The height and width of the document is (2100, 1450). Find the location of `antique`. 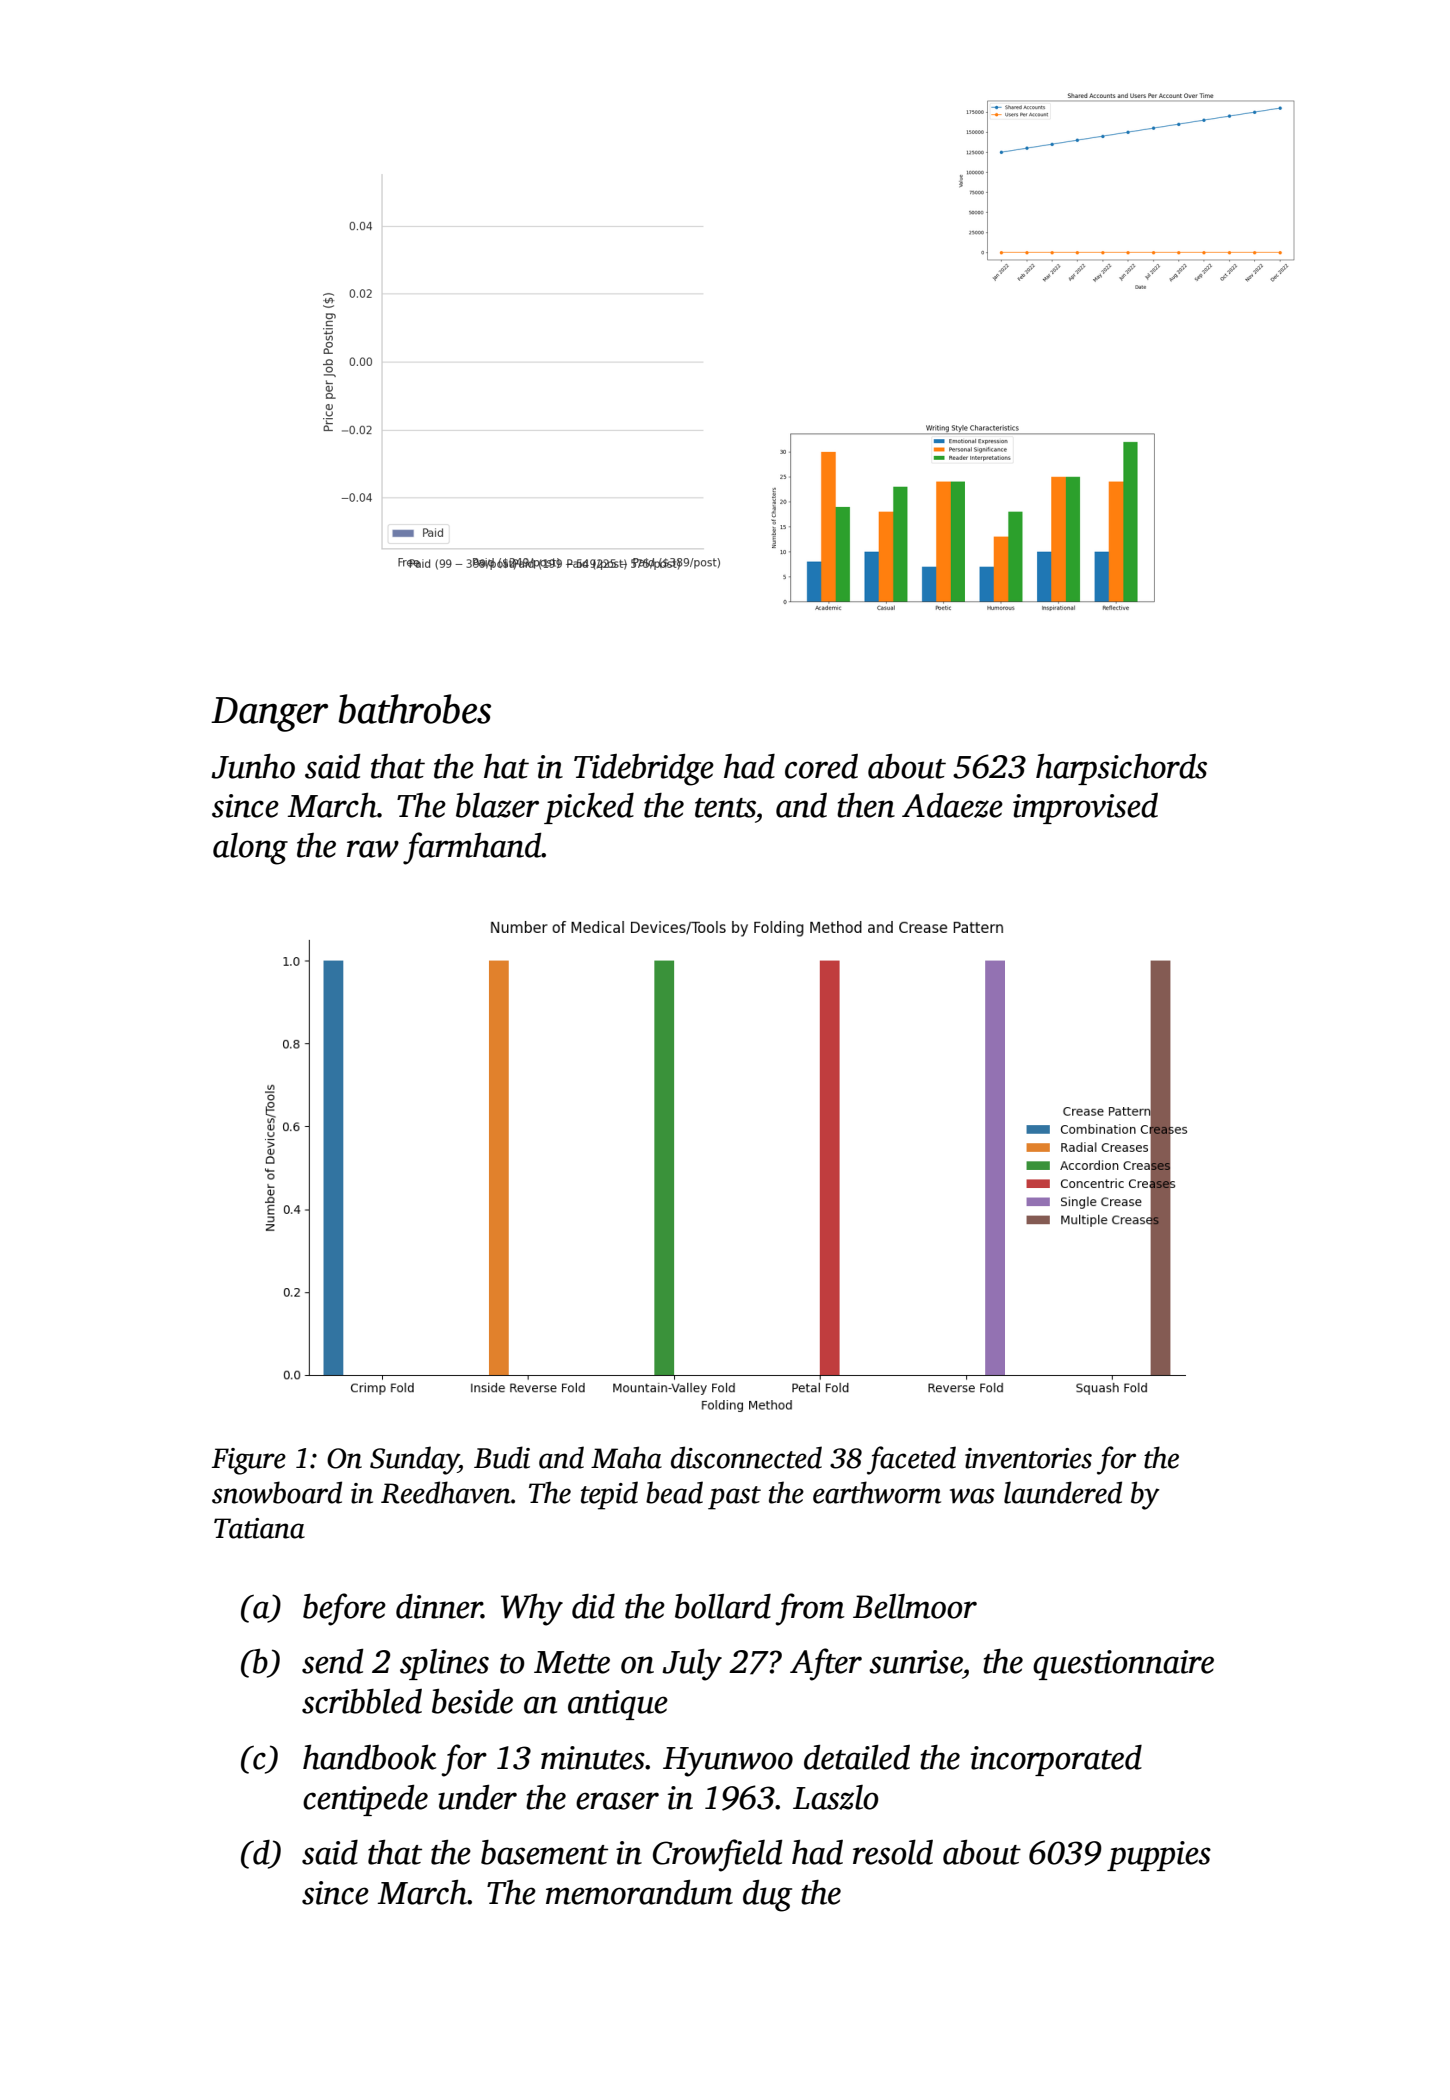

antique is located at coordinates (618, 1705).
